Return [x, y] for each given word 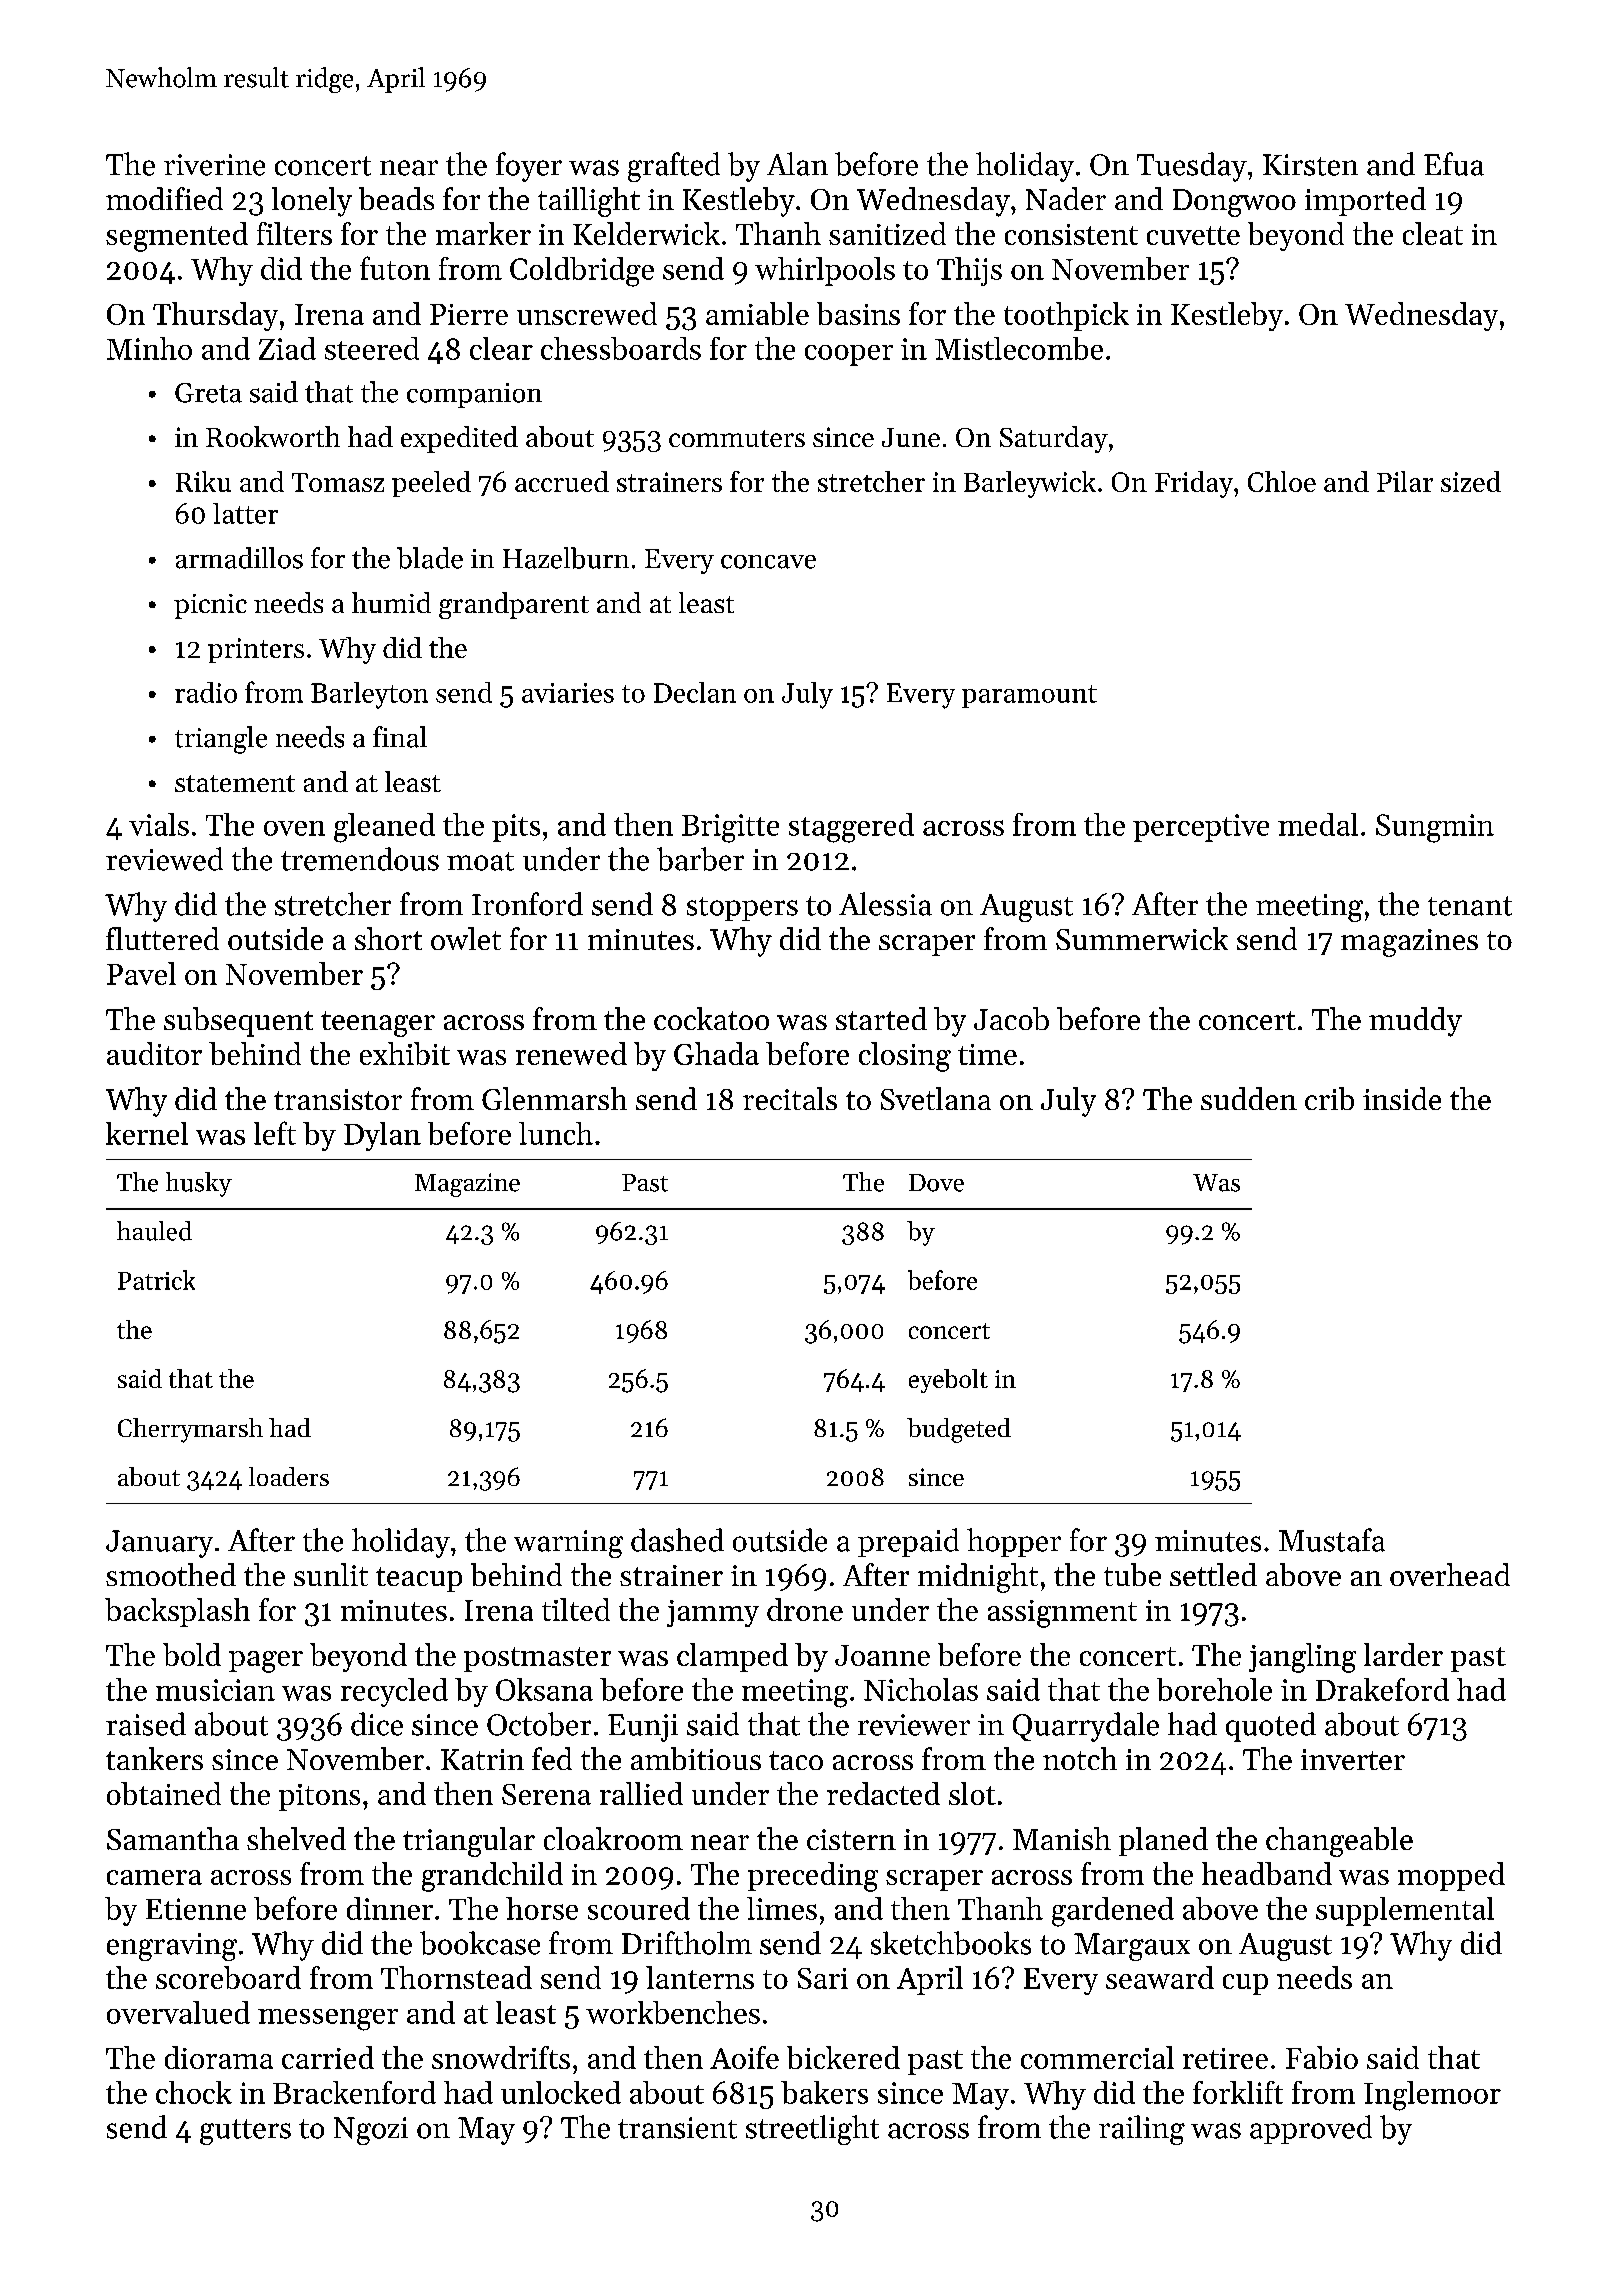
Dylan [382, 1136]
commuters [737, 438]
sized [1471, 481]
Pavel [141, 973]
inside [1402, 1098]
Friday [1194, 484]
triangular [469, 1842]
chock [194, 2092]
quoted [1271, 1727]
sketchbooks [951, 1943]
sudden [1249, 1098]
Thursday [215, 316]
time [987, 1054]
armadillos [239, 558]
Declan [695, 692]
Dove [936, 1183]
